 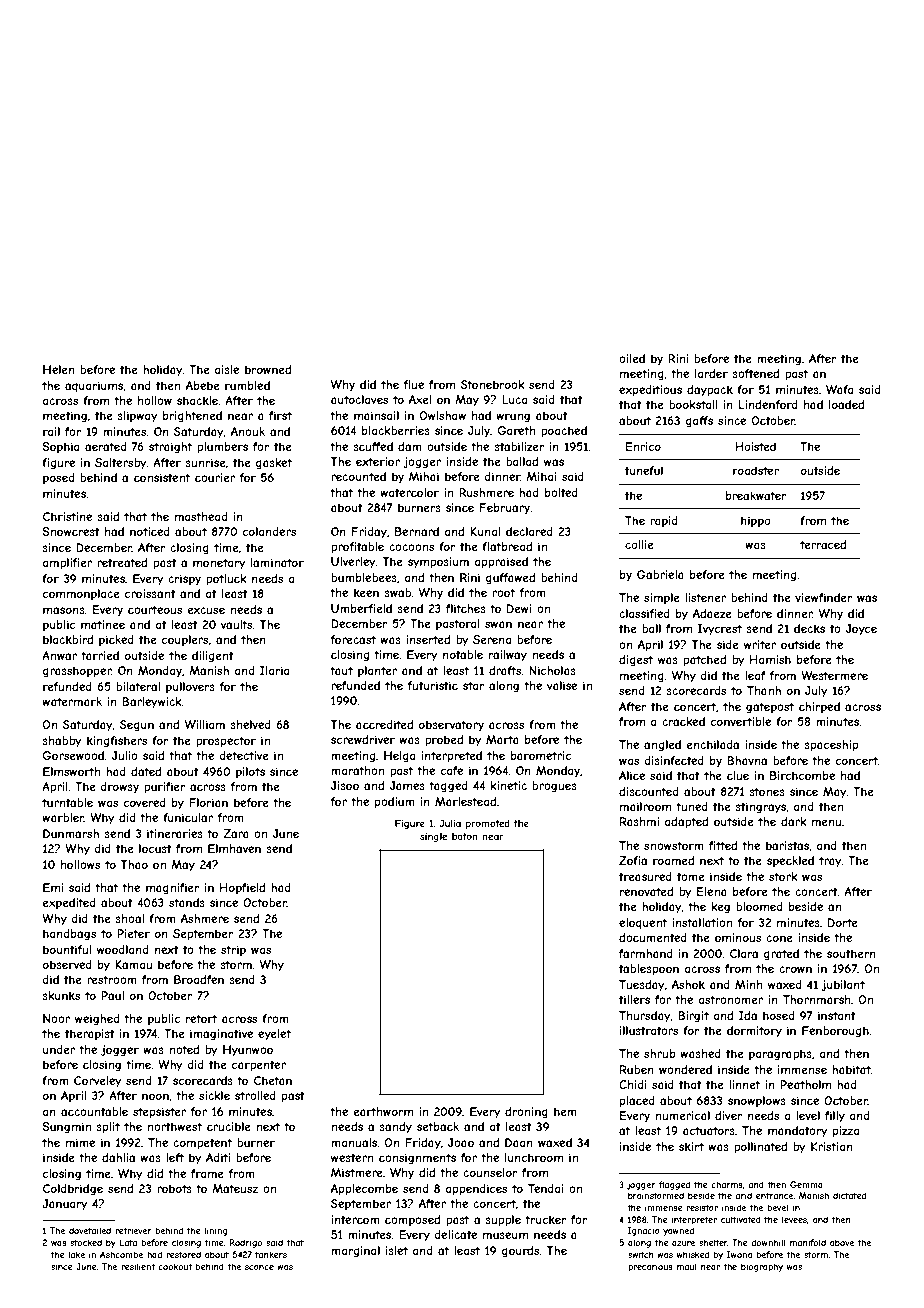 What do you see at coordinates (490, 1172) in the page?
I see `counselor` at bounding box center [490, 1172].
